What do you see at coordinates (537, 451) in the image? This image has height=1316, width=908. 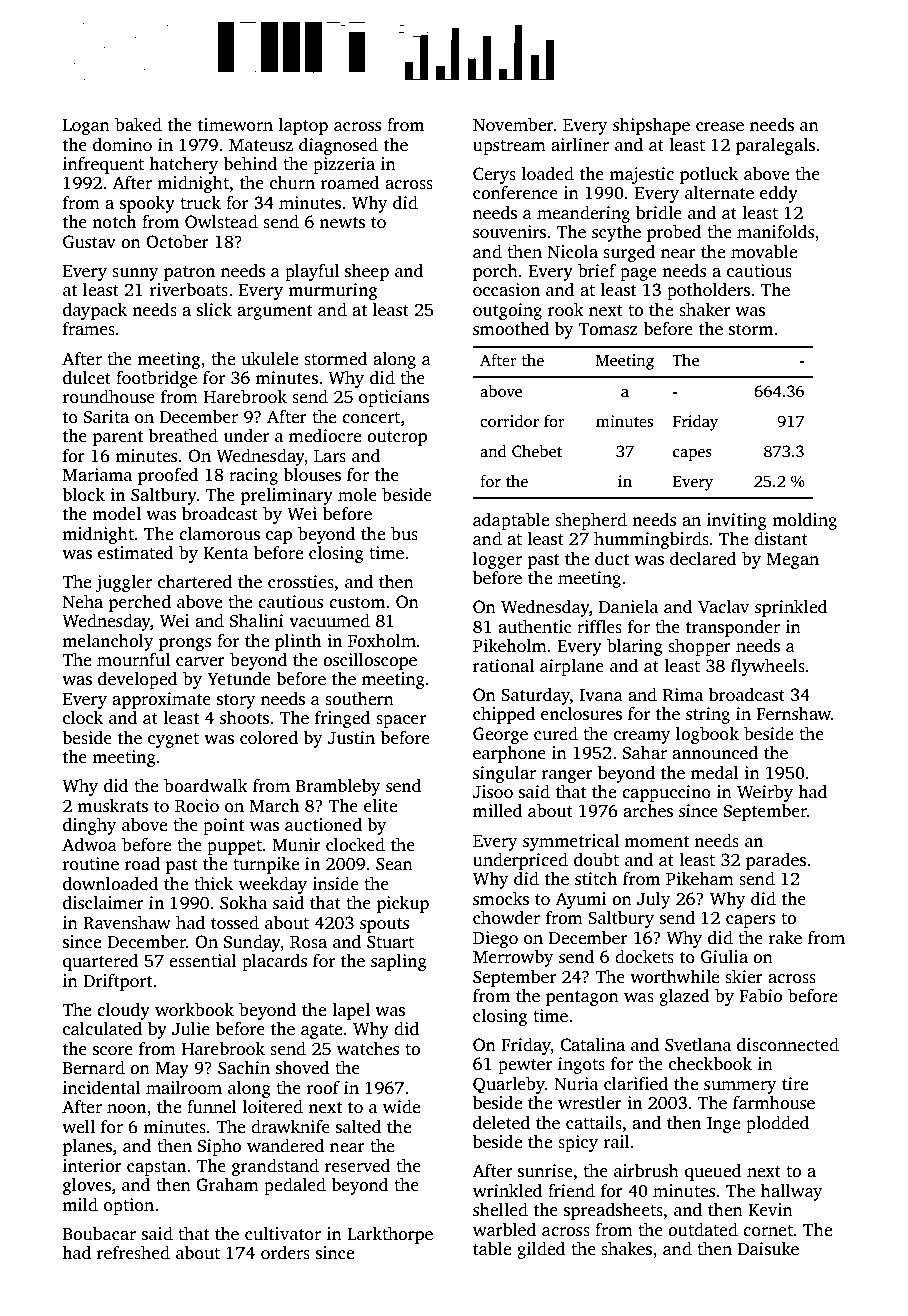 I see `Chebet` at bounding box center [537, 451].
